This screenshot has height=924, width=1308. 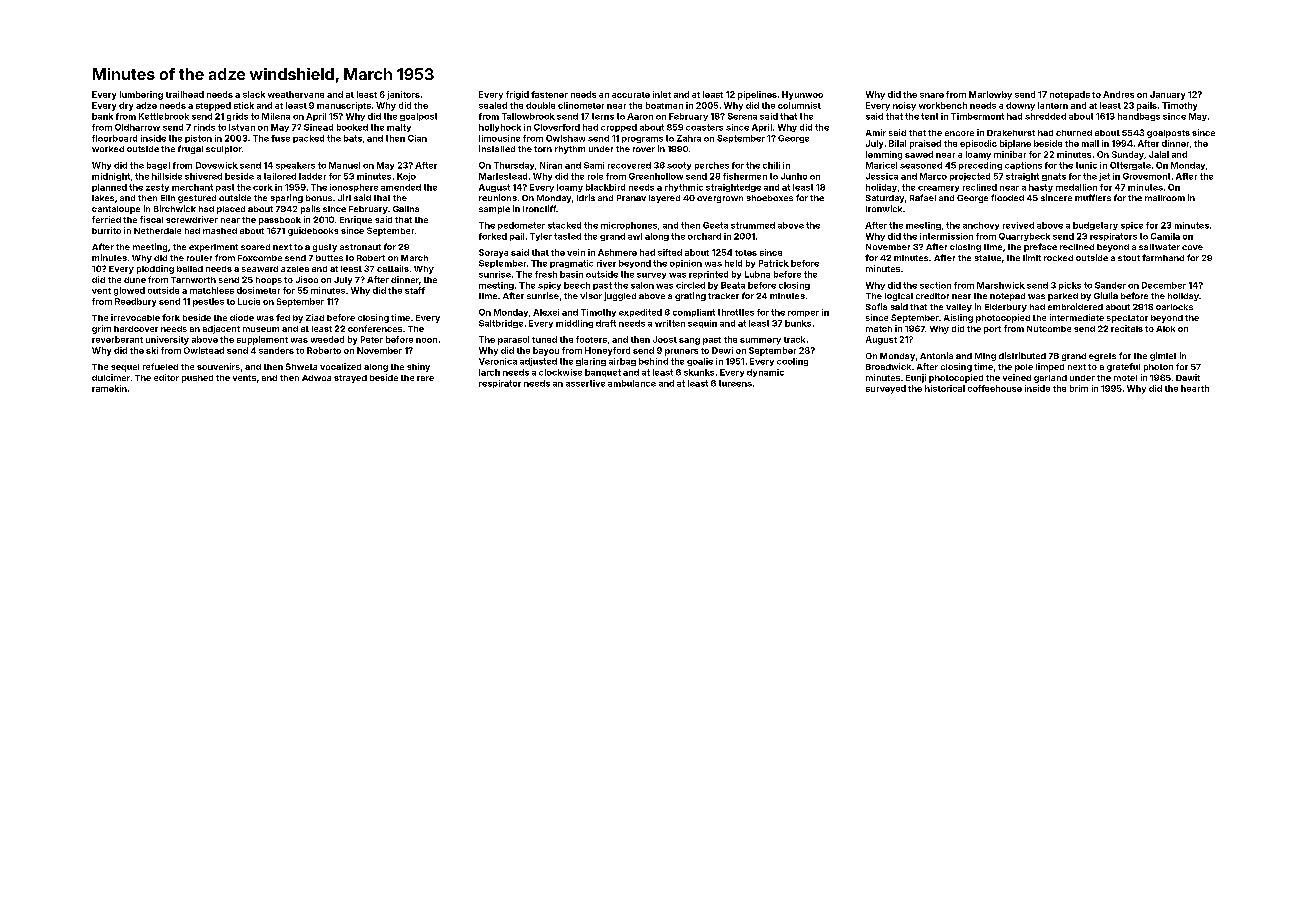 What do you see at coordinates (494, 210) in the screenshot?
I see `sample` at bounding box center [494, 210].
